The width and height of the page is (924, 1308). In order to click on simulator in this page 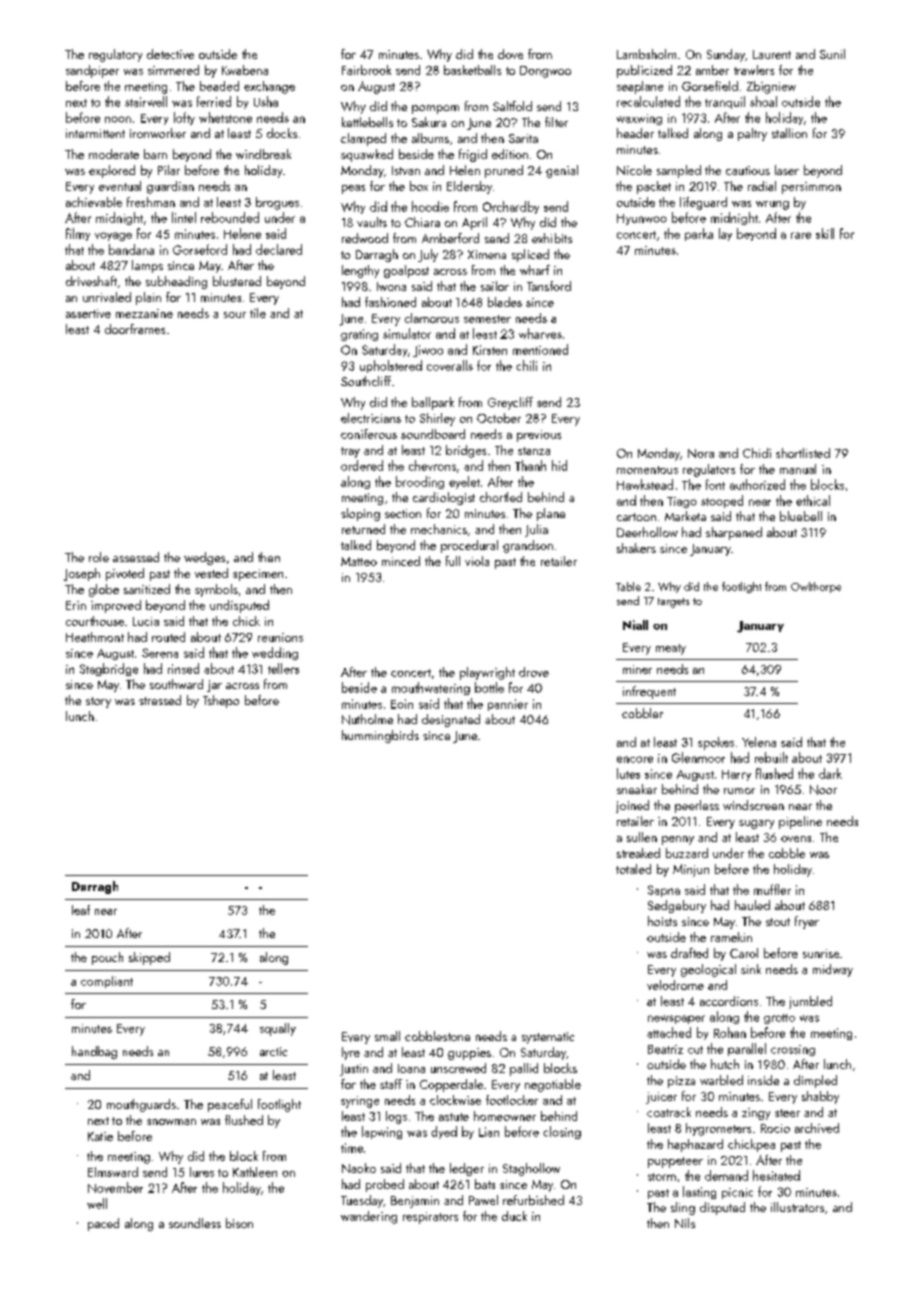, I will do `click(407, 333)`.
